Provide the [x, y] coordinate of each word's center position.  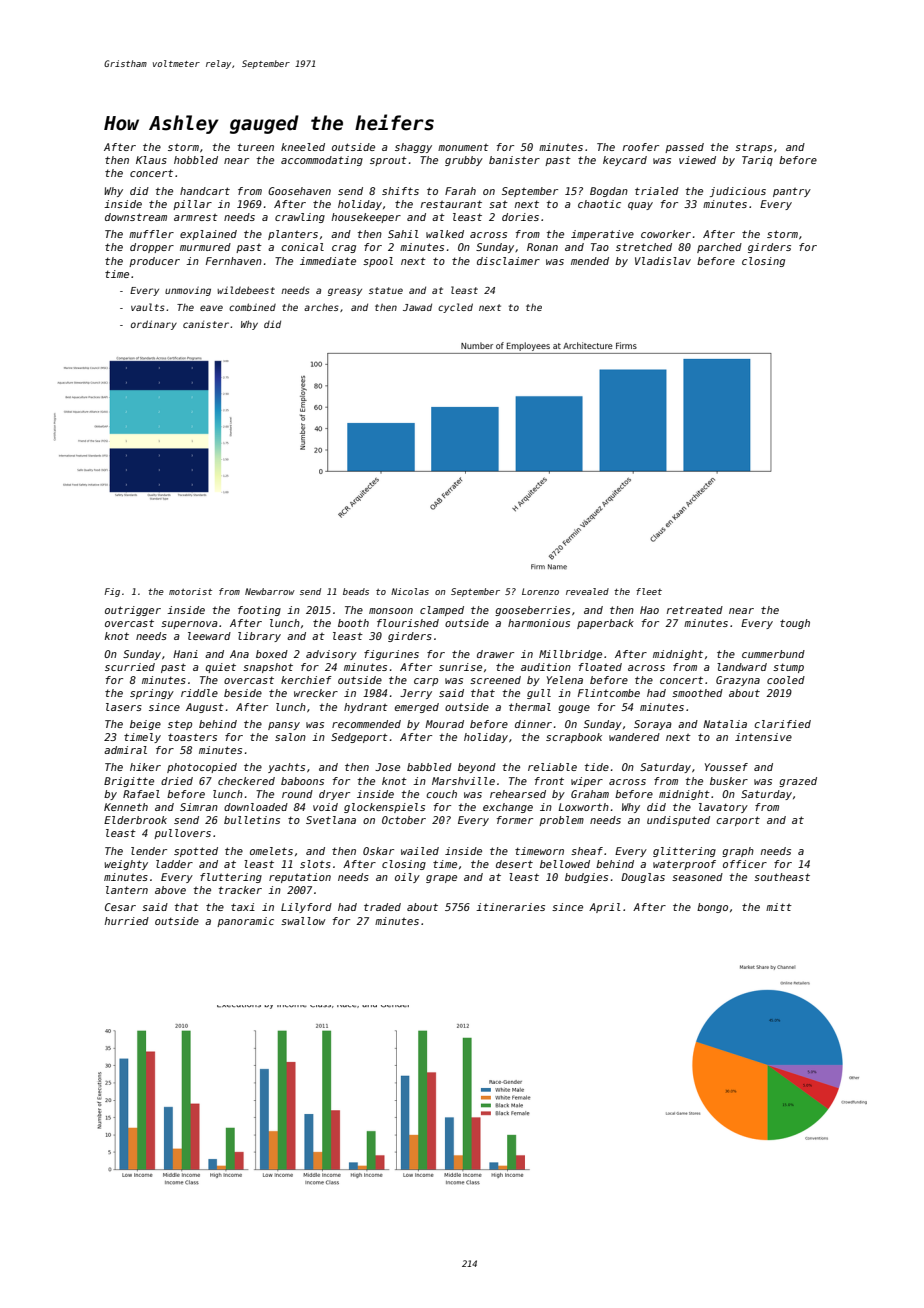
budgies [586, 878]
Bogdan [609, 192]
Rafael [141, 794]
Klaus [151, 160]
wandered [634, 737]
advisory [331, 655]
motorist [190, 591]
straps [753, 148]
